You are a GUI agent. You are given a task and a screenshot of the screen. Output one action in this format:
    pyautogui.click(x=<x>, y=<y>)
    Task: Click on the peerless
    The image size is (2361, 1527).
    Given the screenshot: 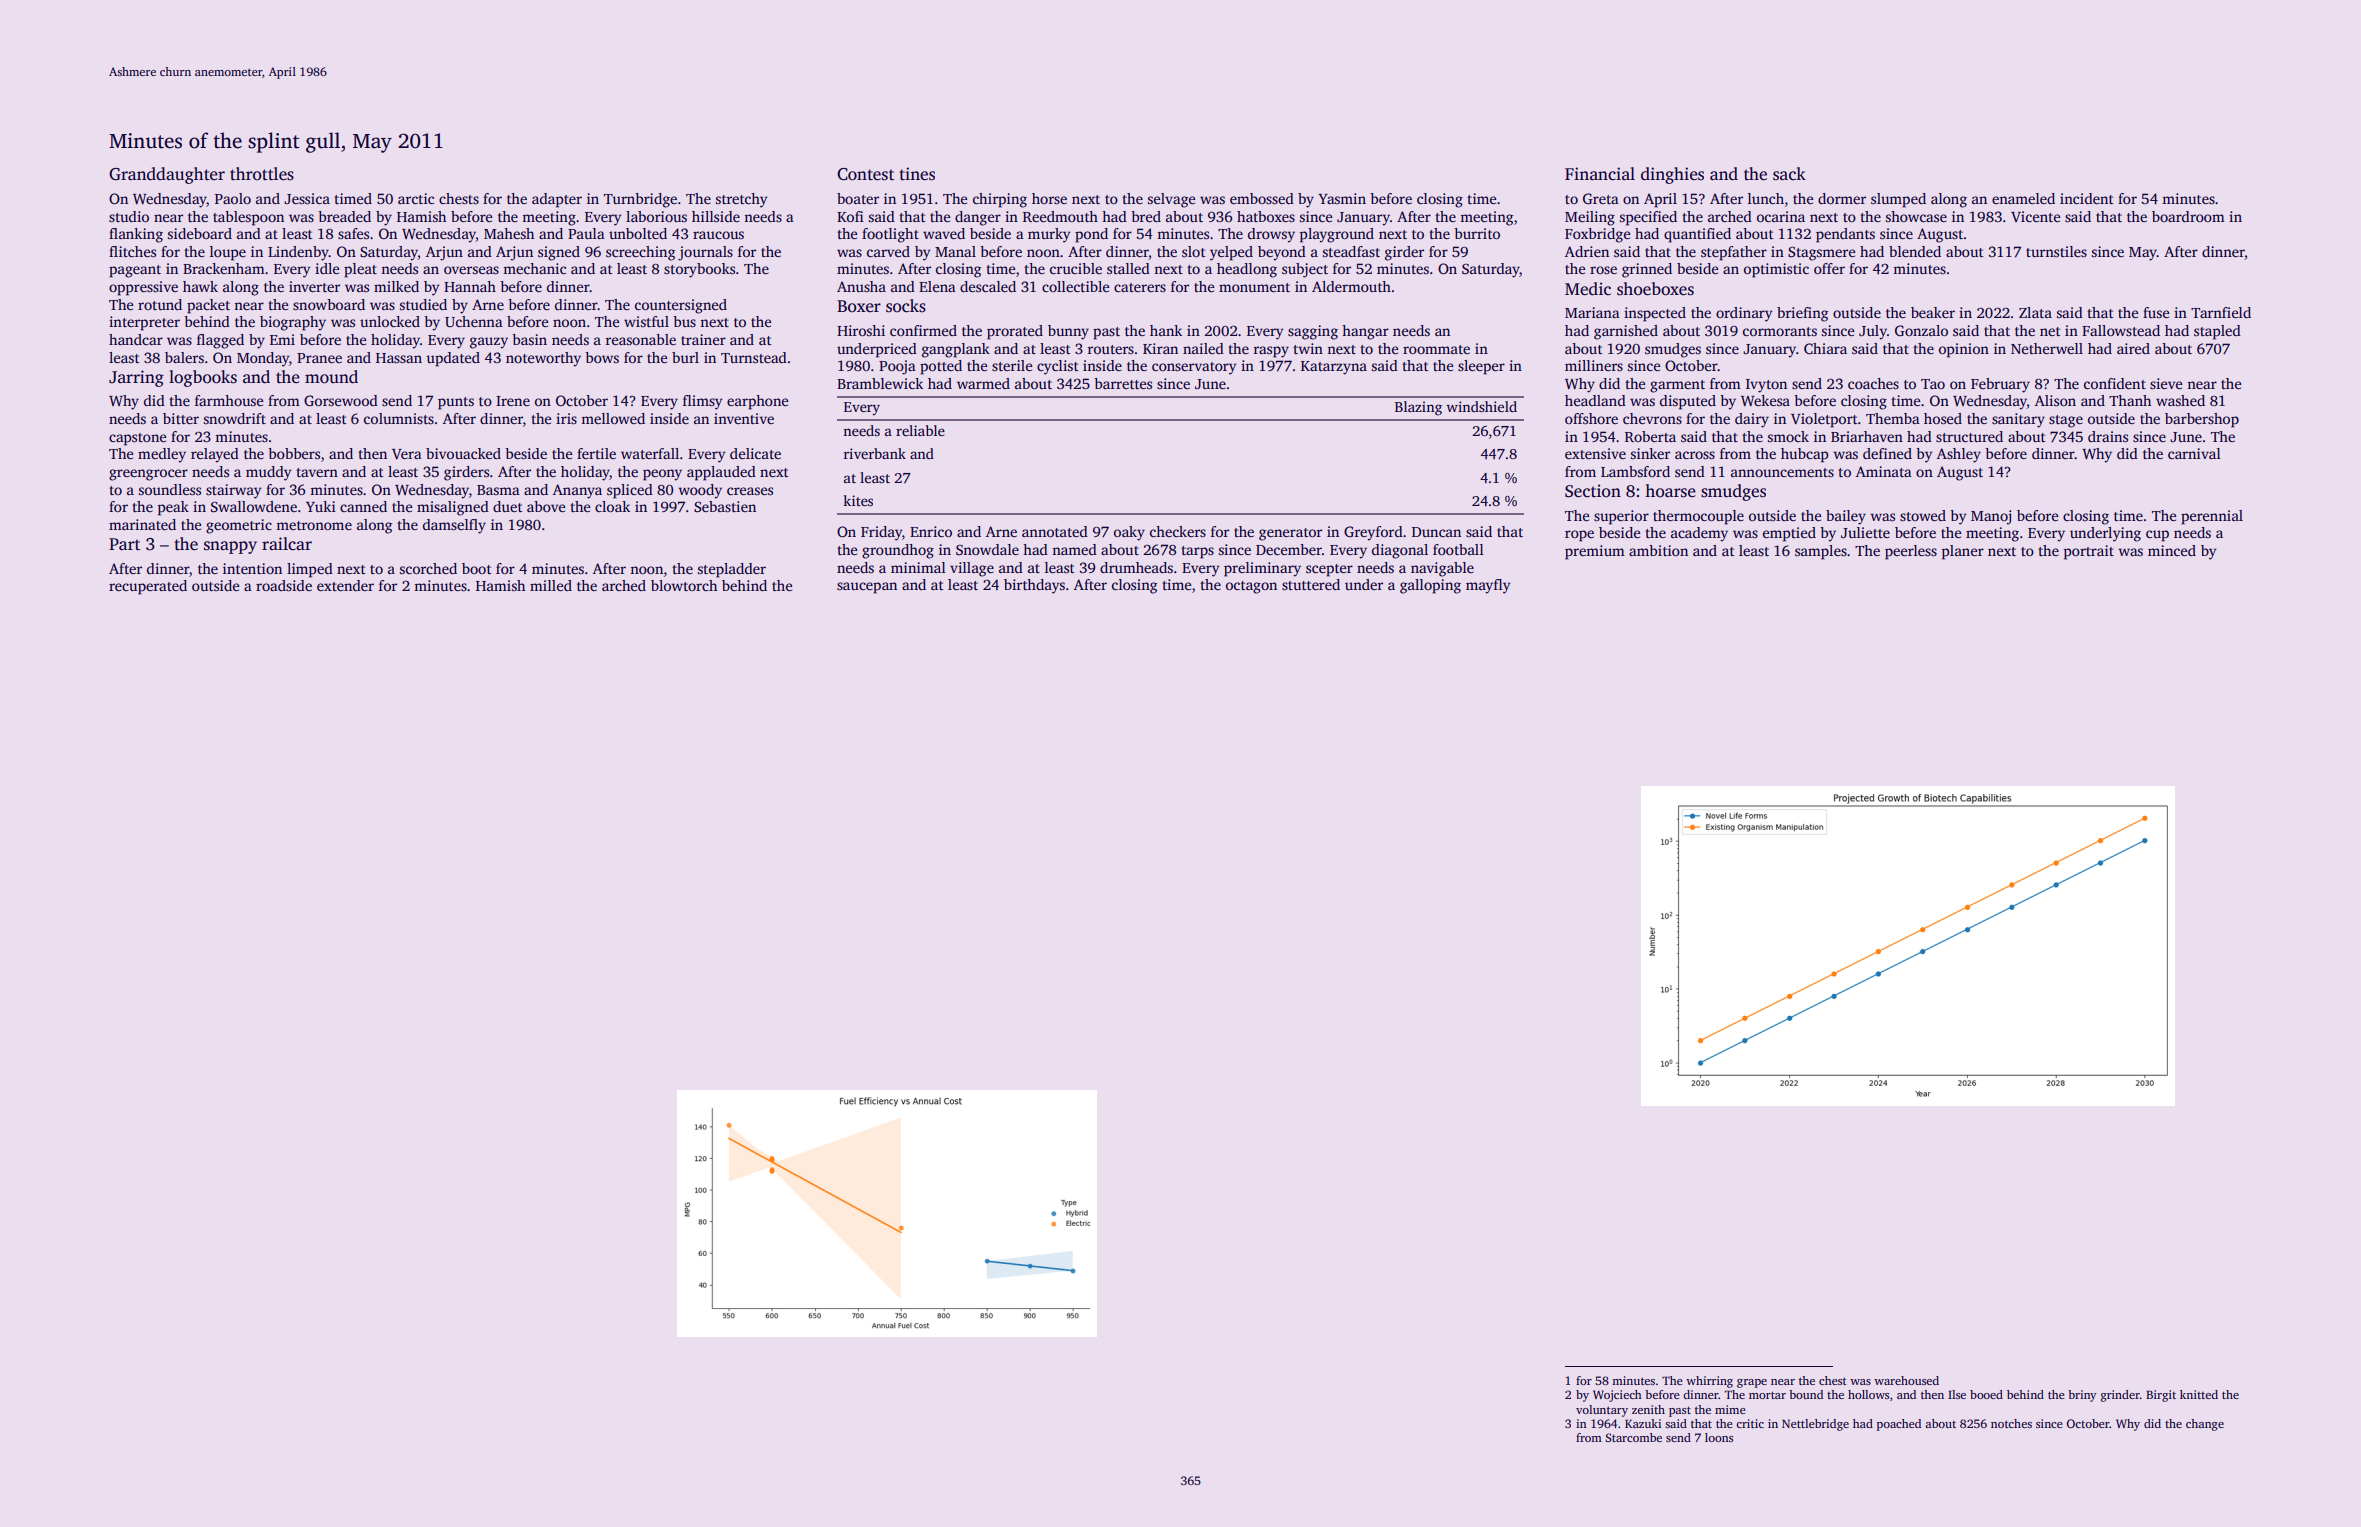 What is the action you would take?
    pyautogui.click(x=1911, y=552)
